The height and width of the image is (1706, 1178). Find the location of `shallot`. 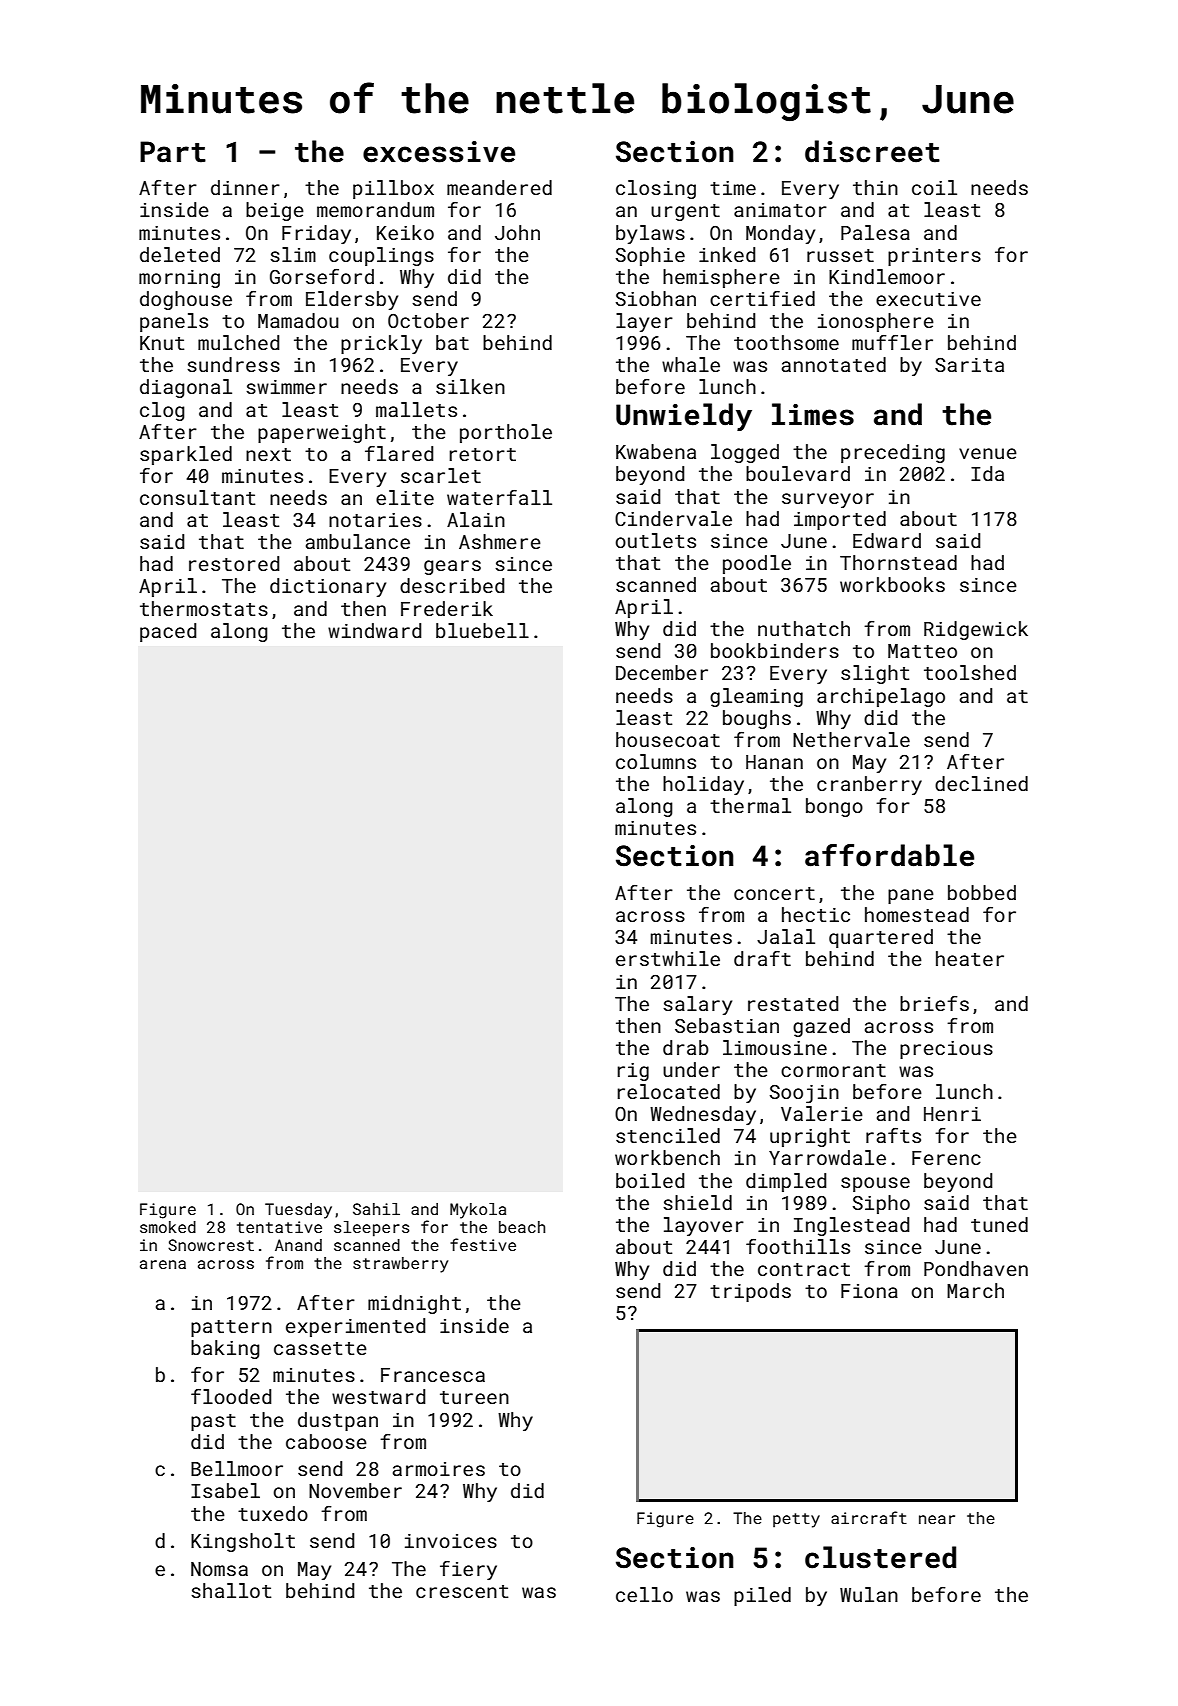

shallot is located at coordinates (231, 1590).
